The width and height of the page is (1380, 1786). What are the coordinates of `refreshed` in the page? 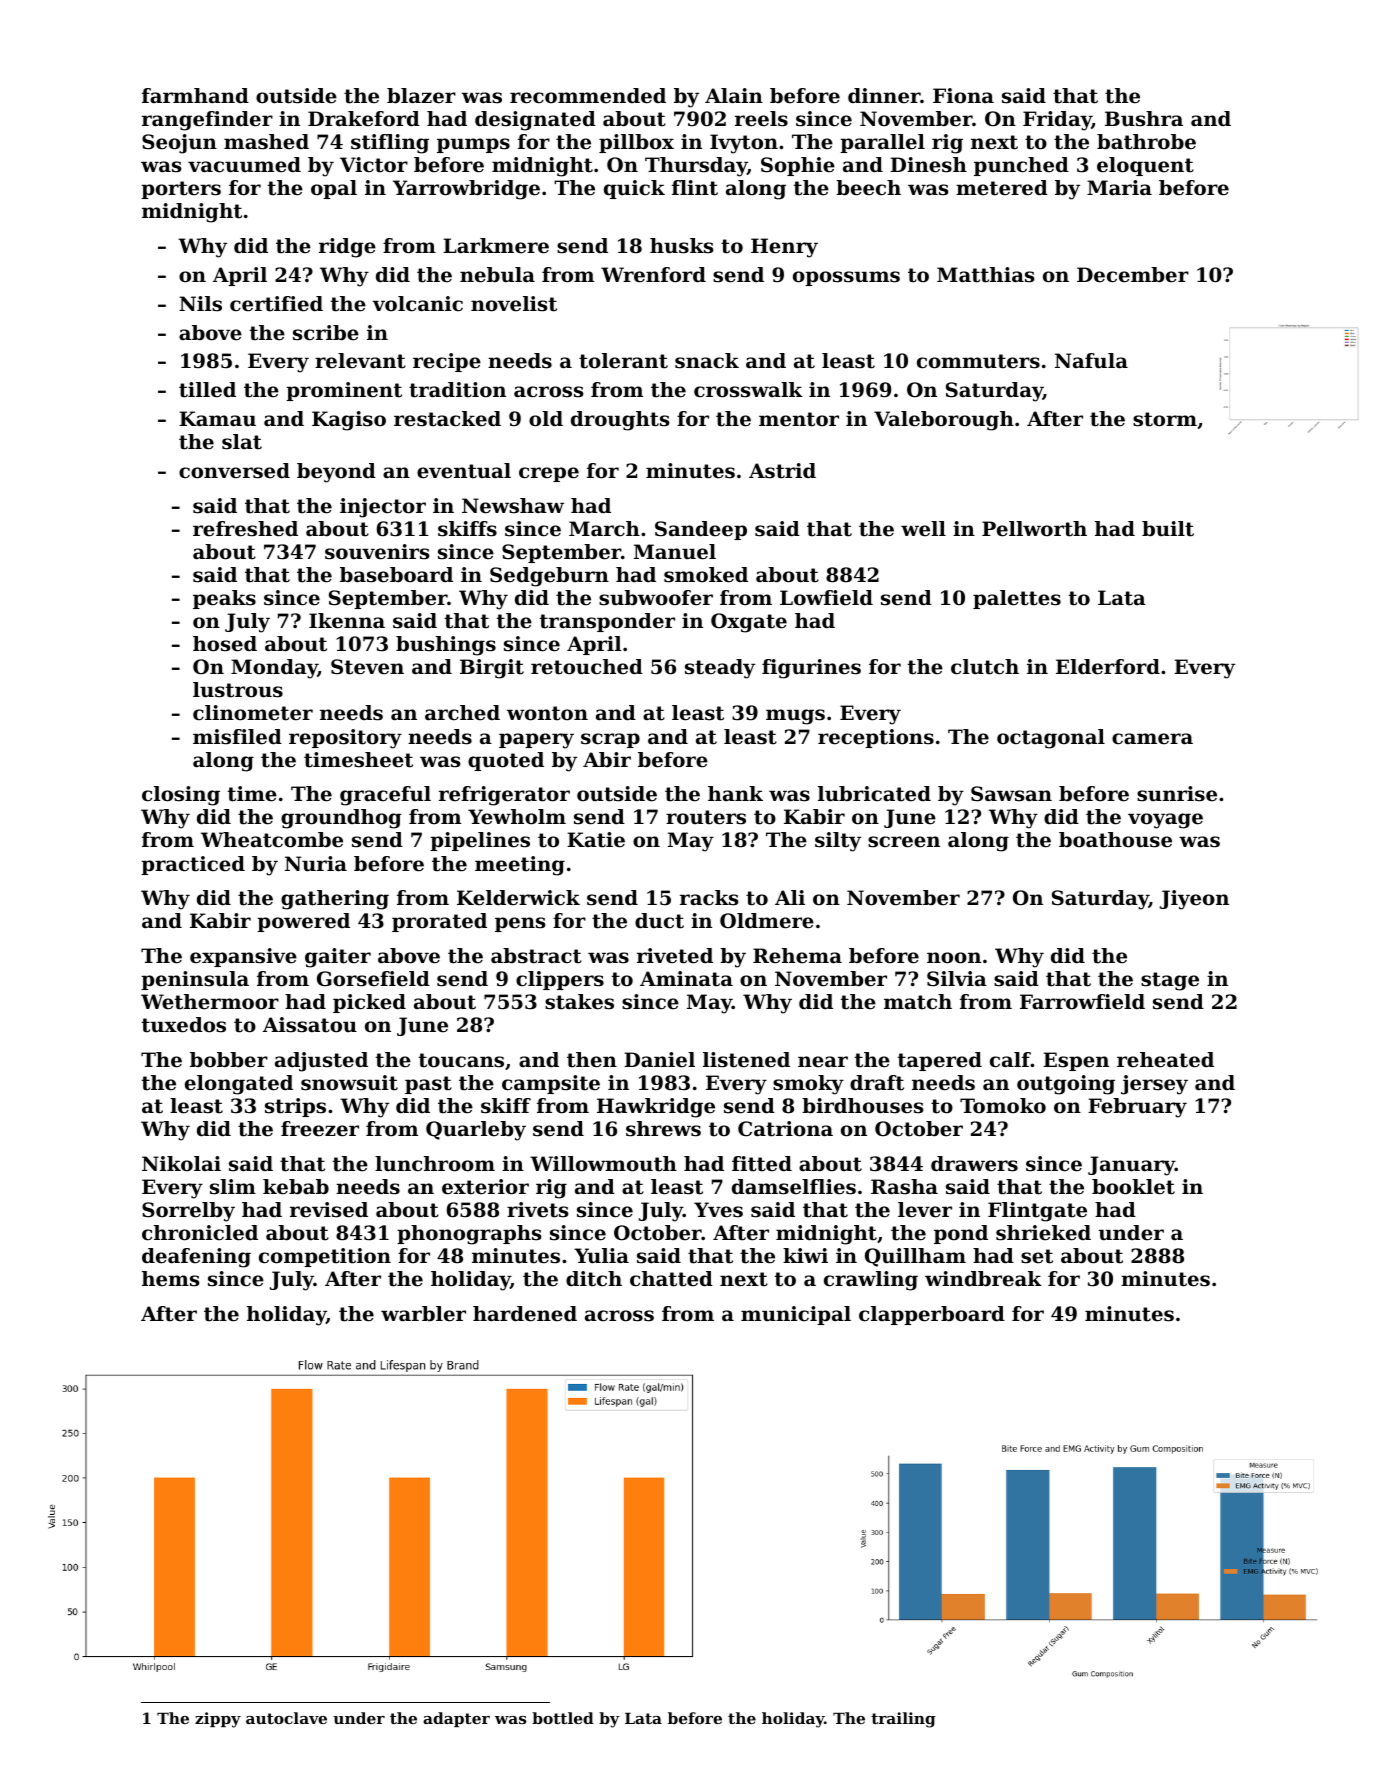 It's located at (245, 529).
